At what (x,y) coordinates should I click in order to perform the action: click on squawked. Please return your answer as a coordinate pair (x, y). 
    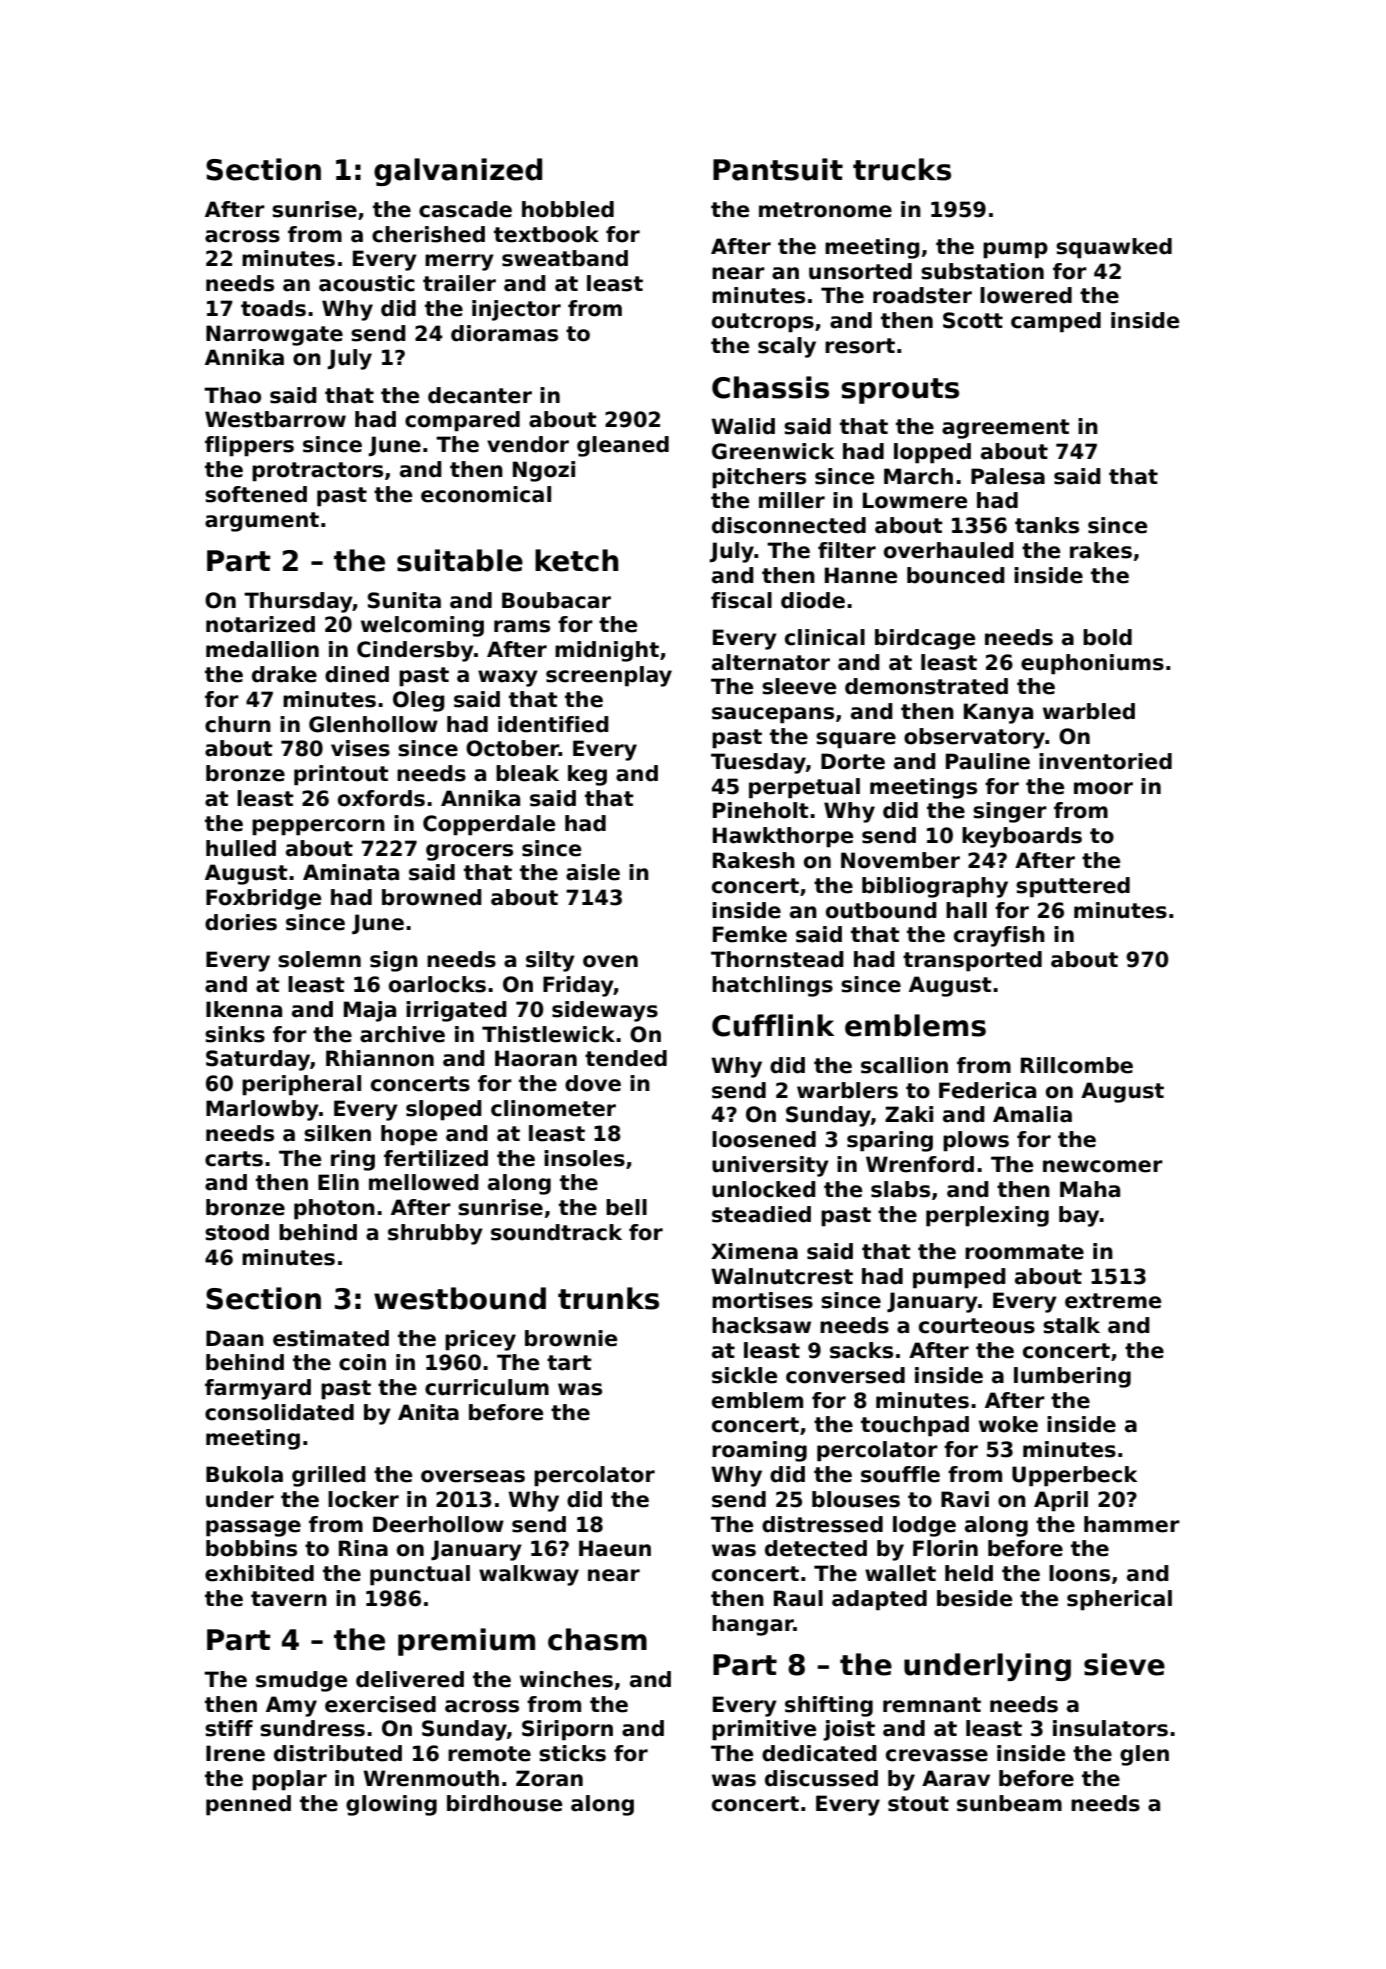
    Looking at the image, I should click on (1114, 248).
